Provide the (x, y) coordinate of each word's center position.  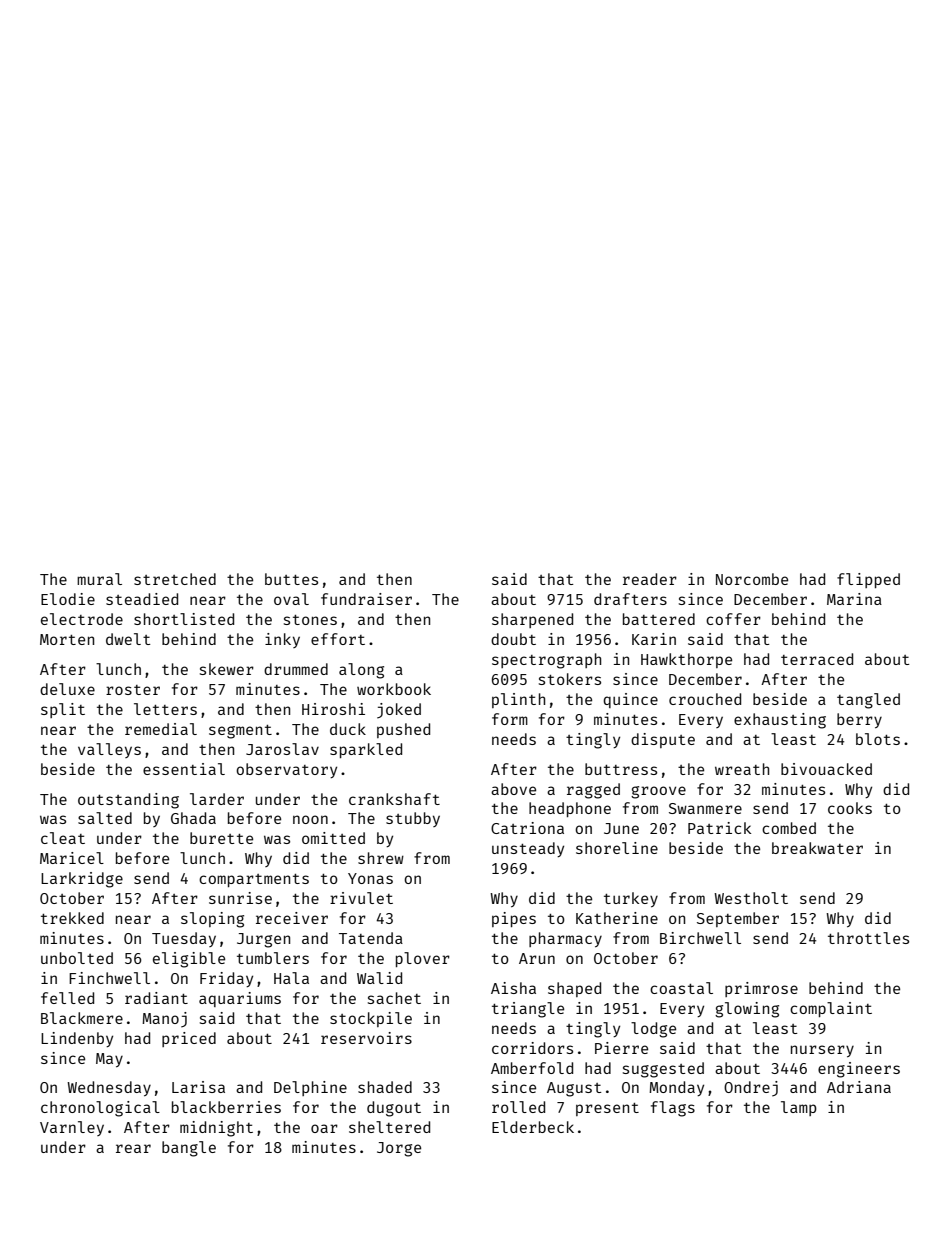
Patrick (719, 828)
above (513, 789)
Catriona (527, 828)
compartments (254, 880)
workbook (394, 689)
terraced (817, 659)
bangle (189, 1149)
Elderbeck (533, 1127)
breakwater (817, 848)
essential (184, 769)
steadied (142, 599)
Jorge (399, 1149)
